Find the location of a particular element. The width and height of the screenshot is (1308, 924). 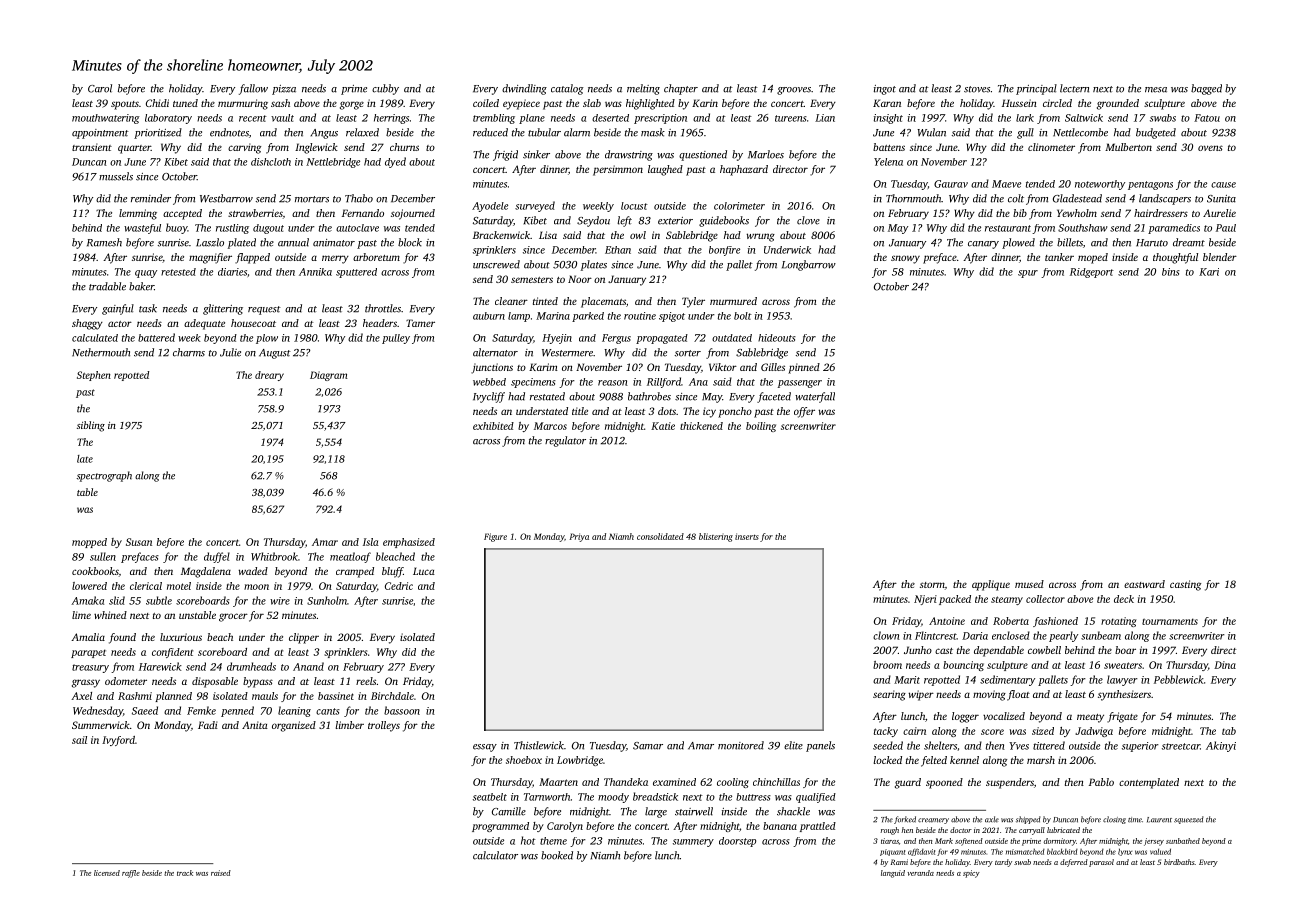

programmed is located at coordinates (500, 827).
